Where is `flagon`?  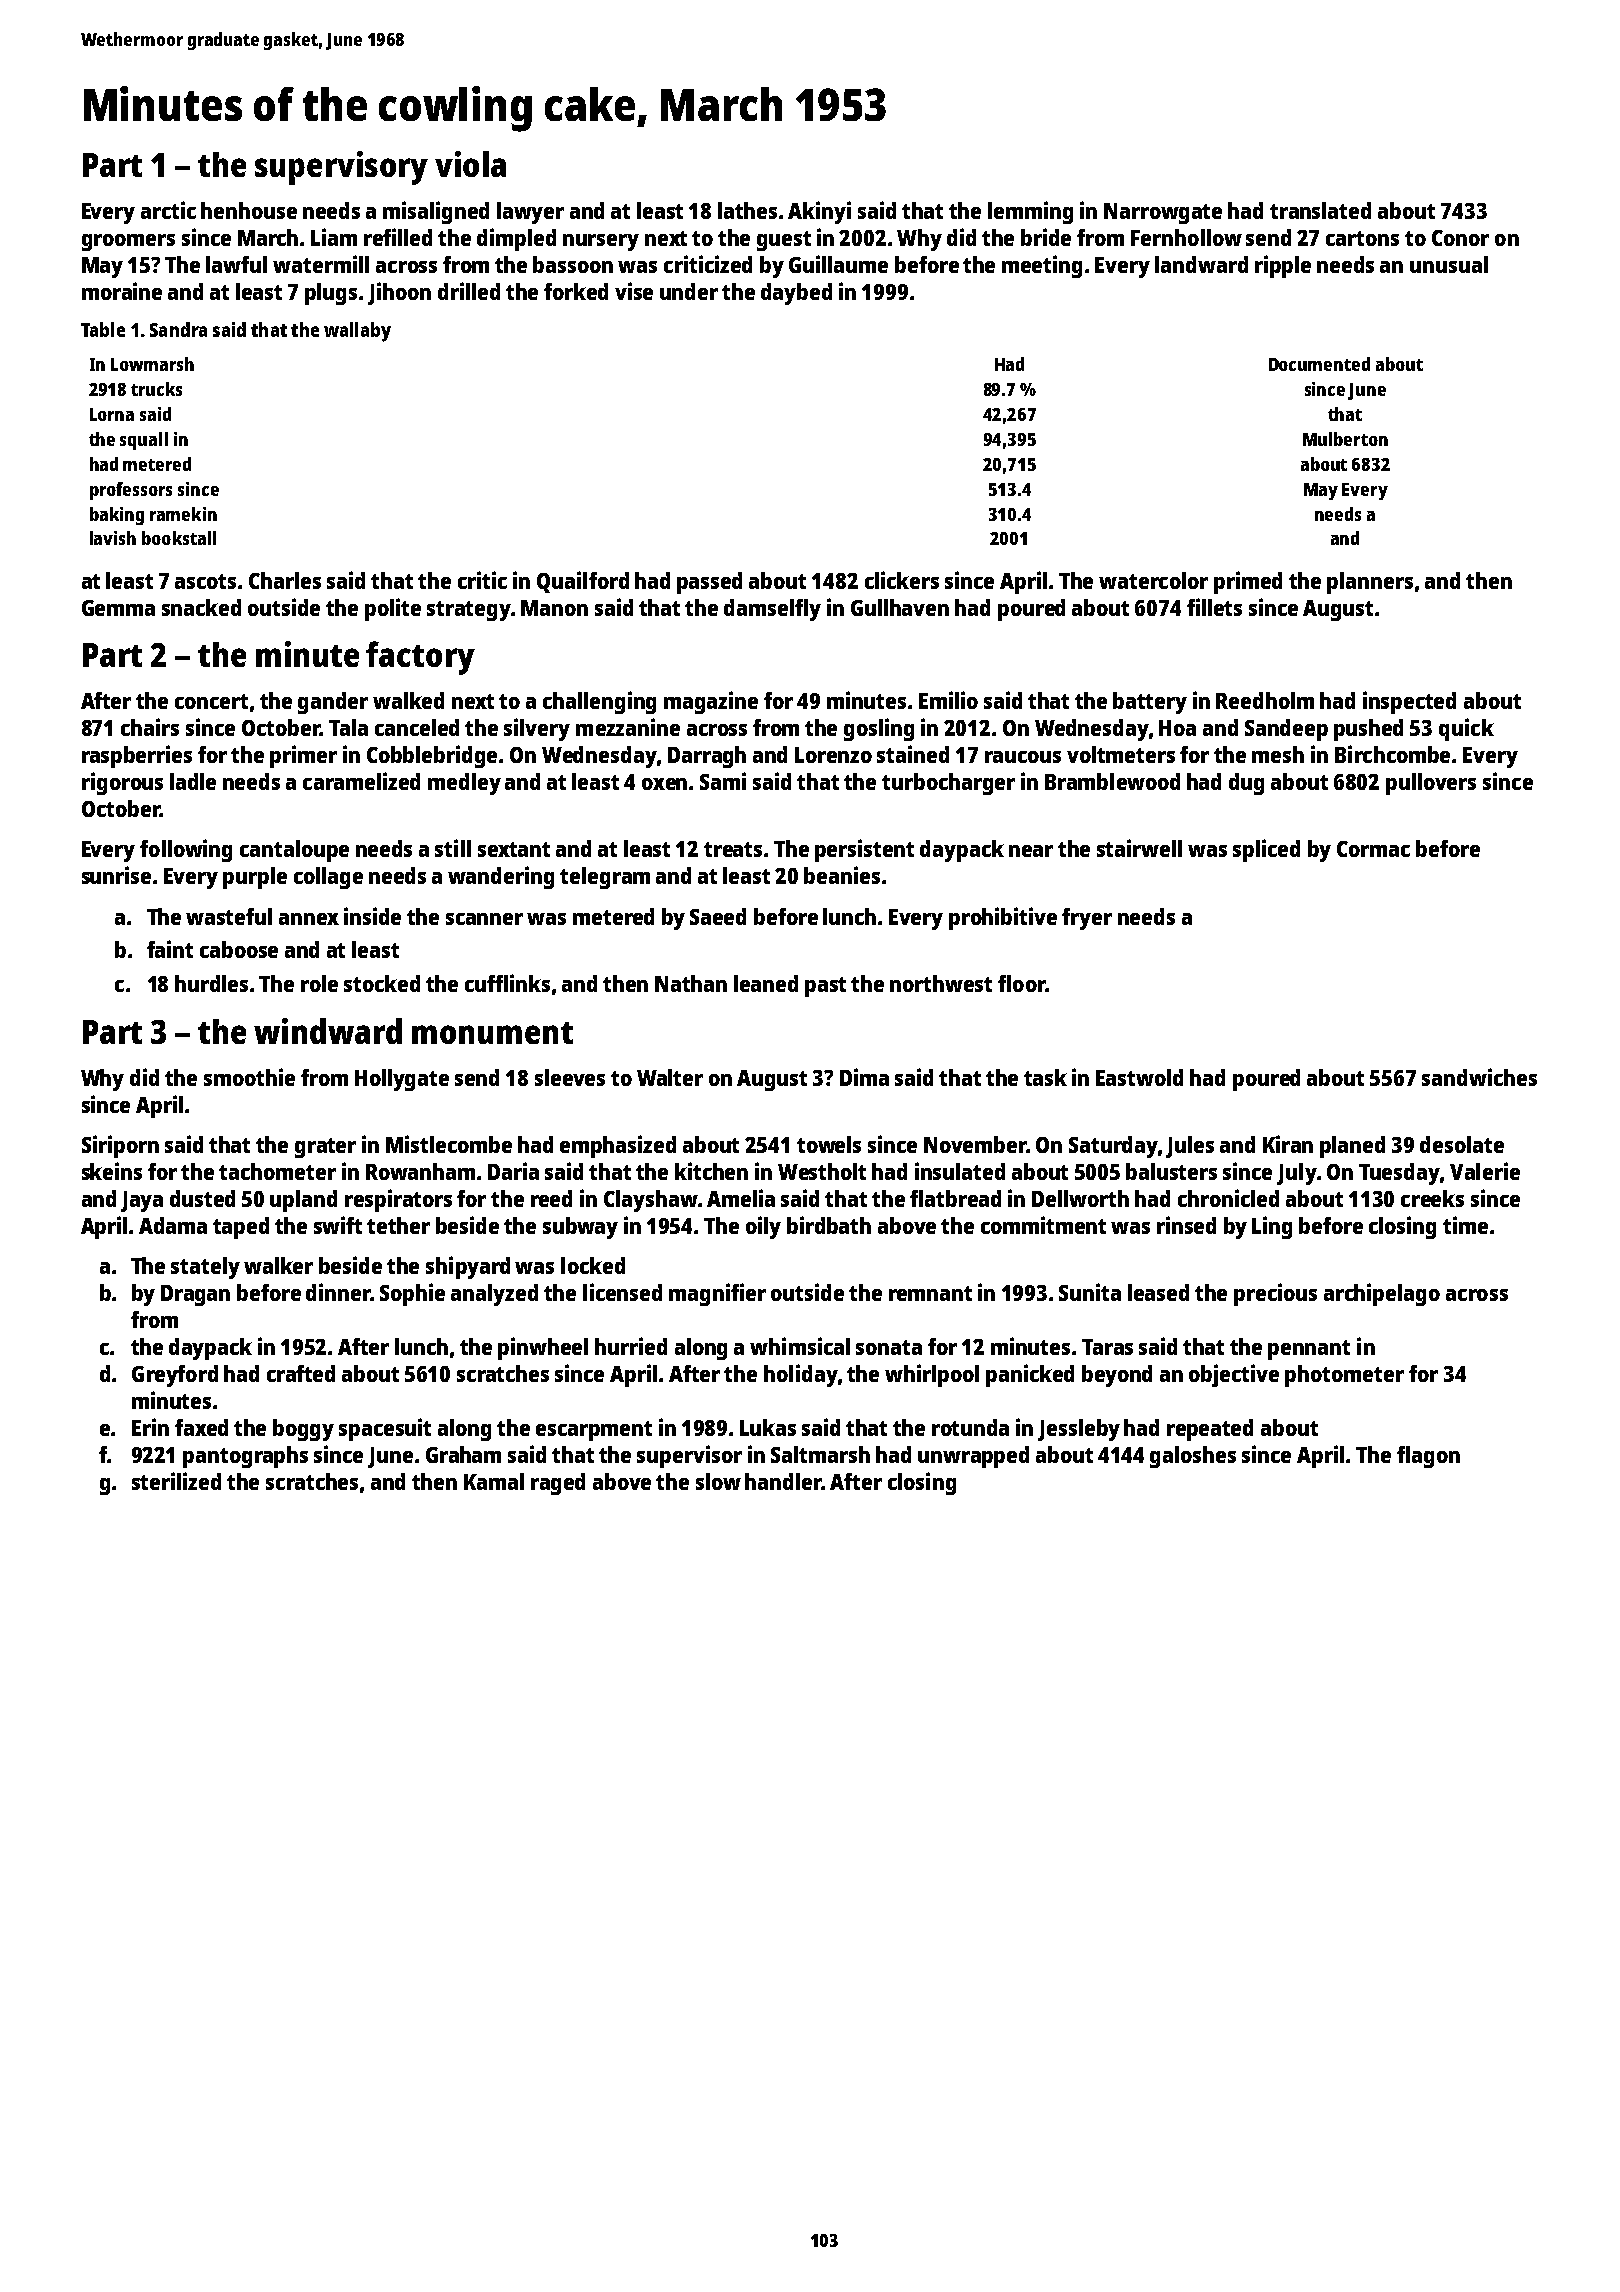
flagon is located at coordinates (1428, 1457).
